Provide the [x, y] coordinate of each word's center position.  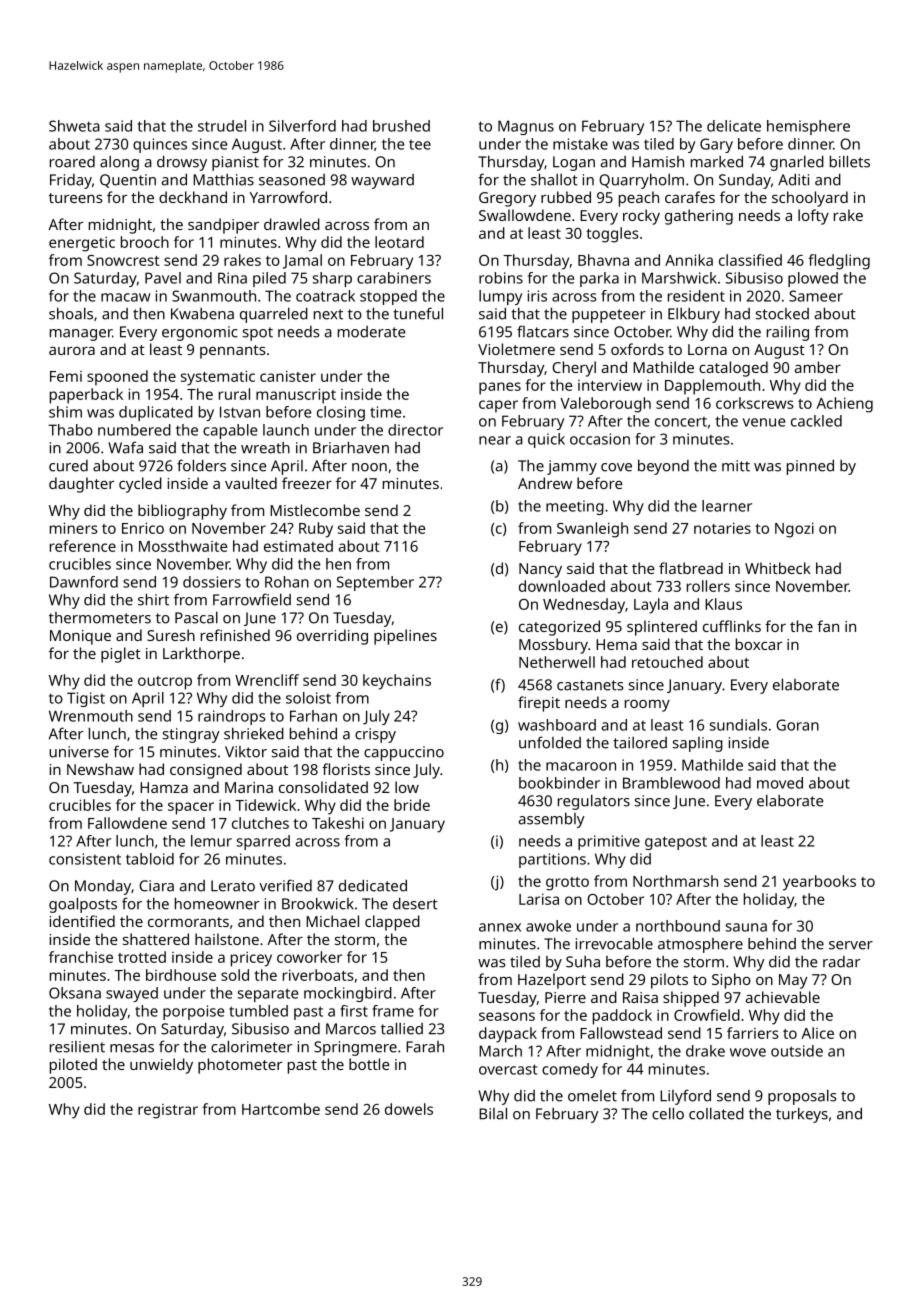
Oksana [75, 993]
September [375, 583]
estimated [298, 546]
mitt [736, 466]
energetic [82, 244]
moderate [371, 332]
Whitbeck [778, 568]
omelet [592, 1096]
